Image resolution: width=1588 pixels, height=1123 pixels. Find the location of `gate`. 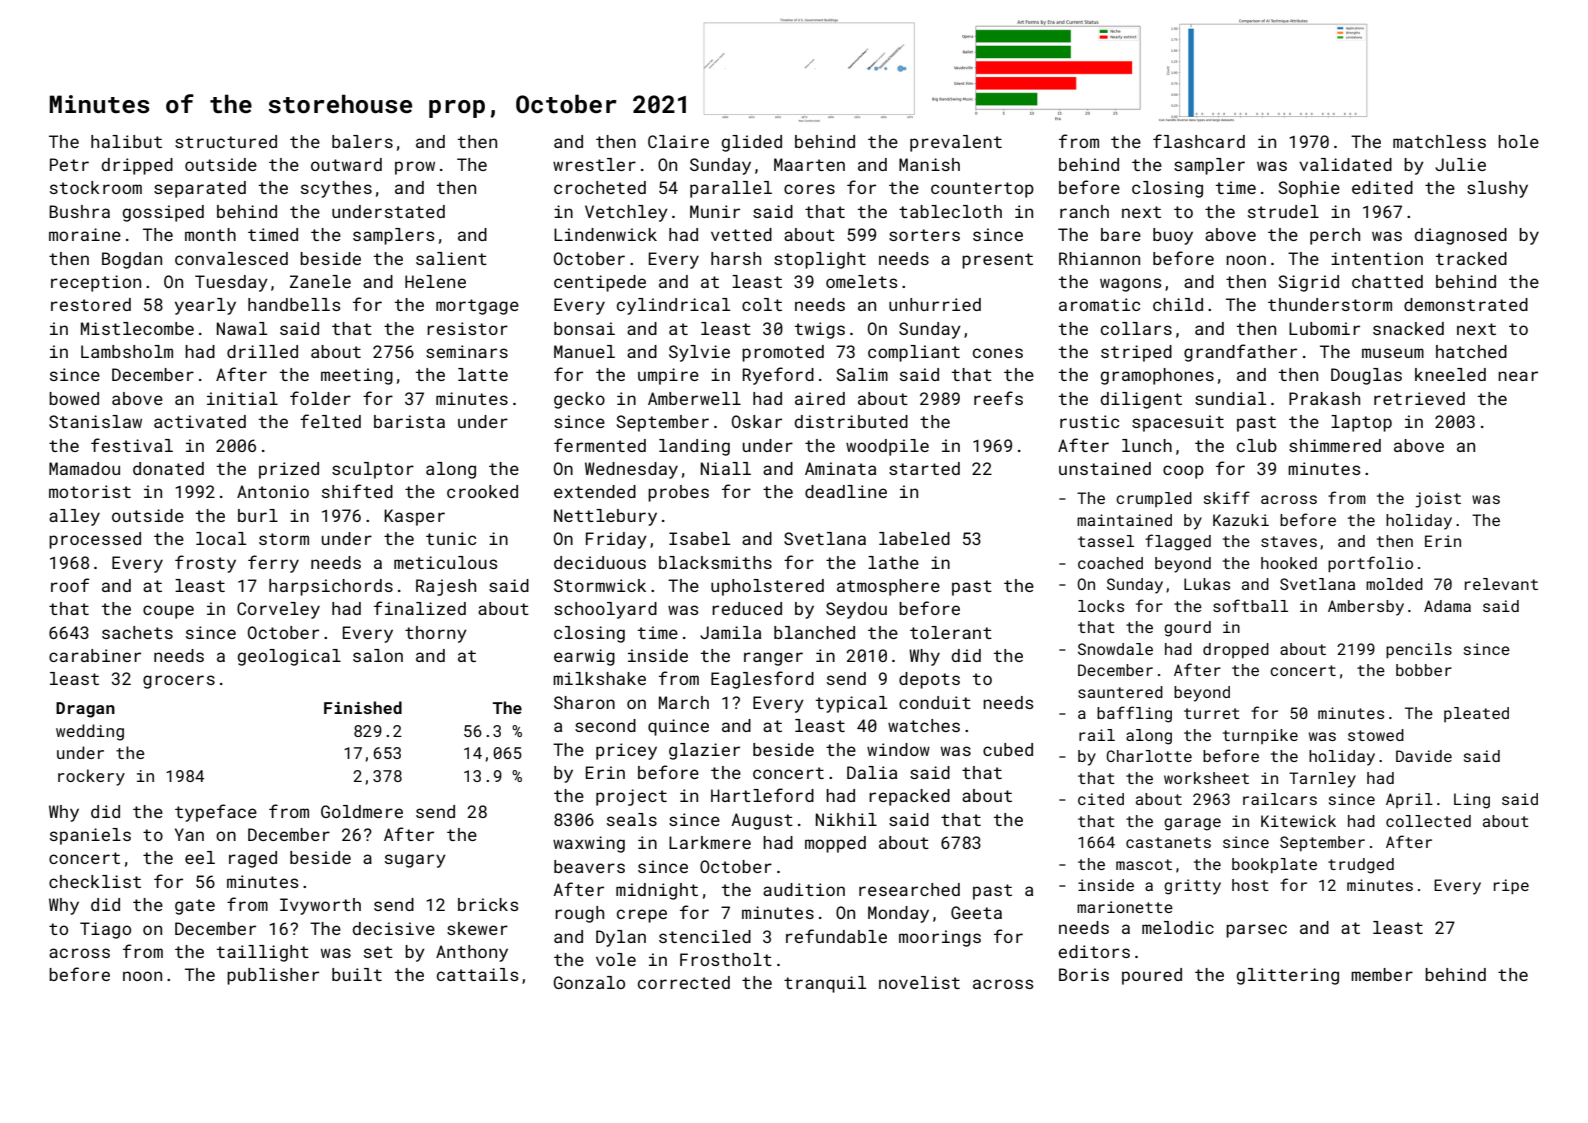

gate is located at coordinates (195, 907).
